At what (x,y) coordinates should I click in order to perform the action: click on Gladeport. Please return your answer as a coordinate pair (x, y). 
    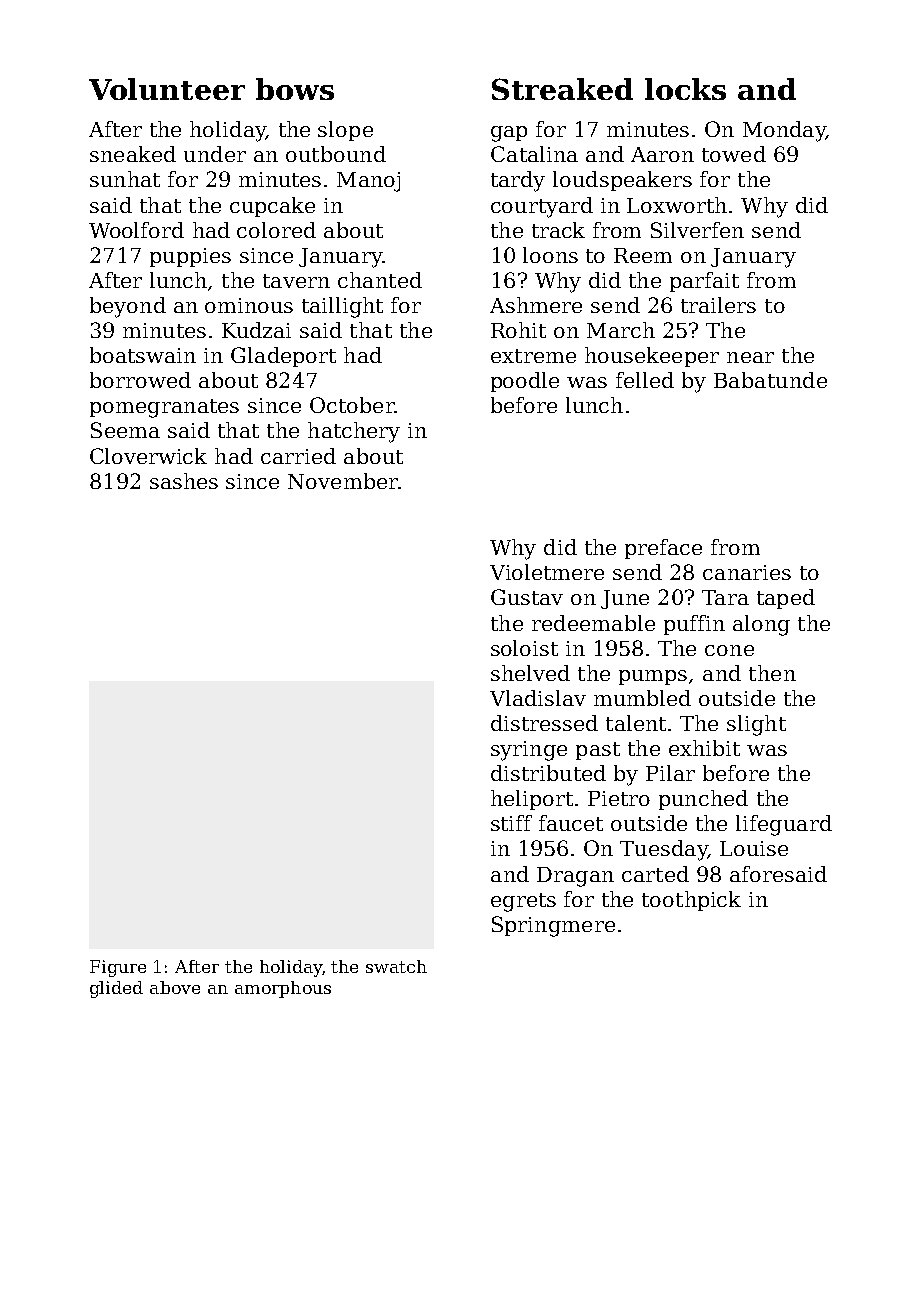
    Looking at the image, I should click on (283, 357).
